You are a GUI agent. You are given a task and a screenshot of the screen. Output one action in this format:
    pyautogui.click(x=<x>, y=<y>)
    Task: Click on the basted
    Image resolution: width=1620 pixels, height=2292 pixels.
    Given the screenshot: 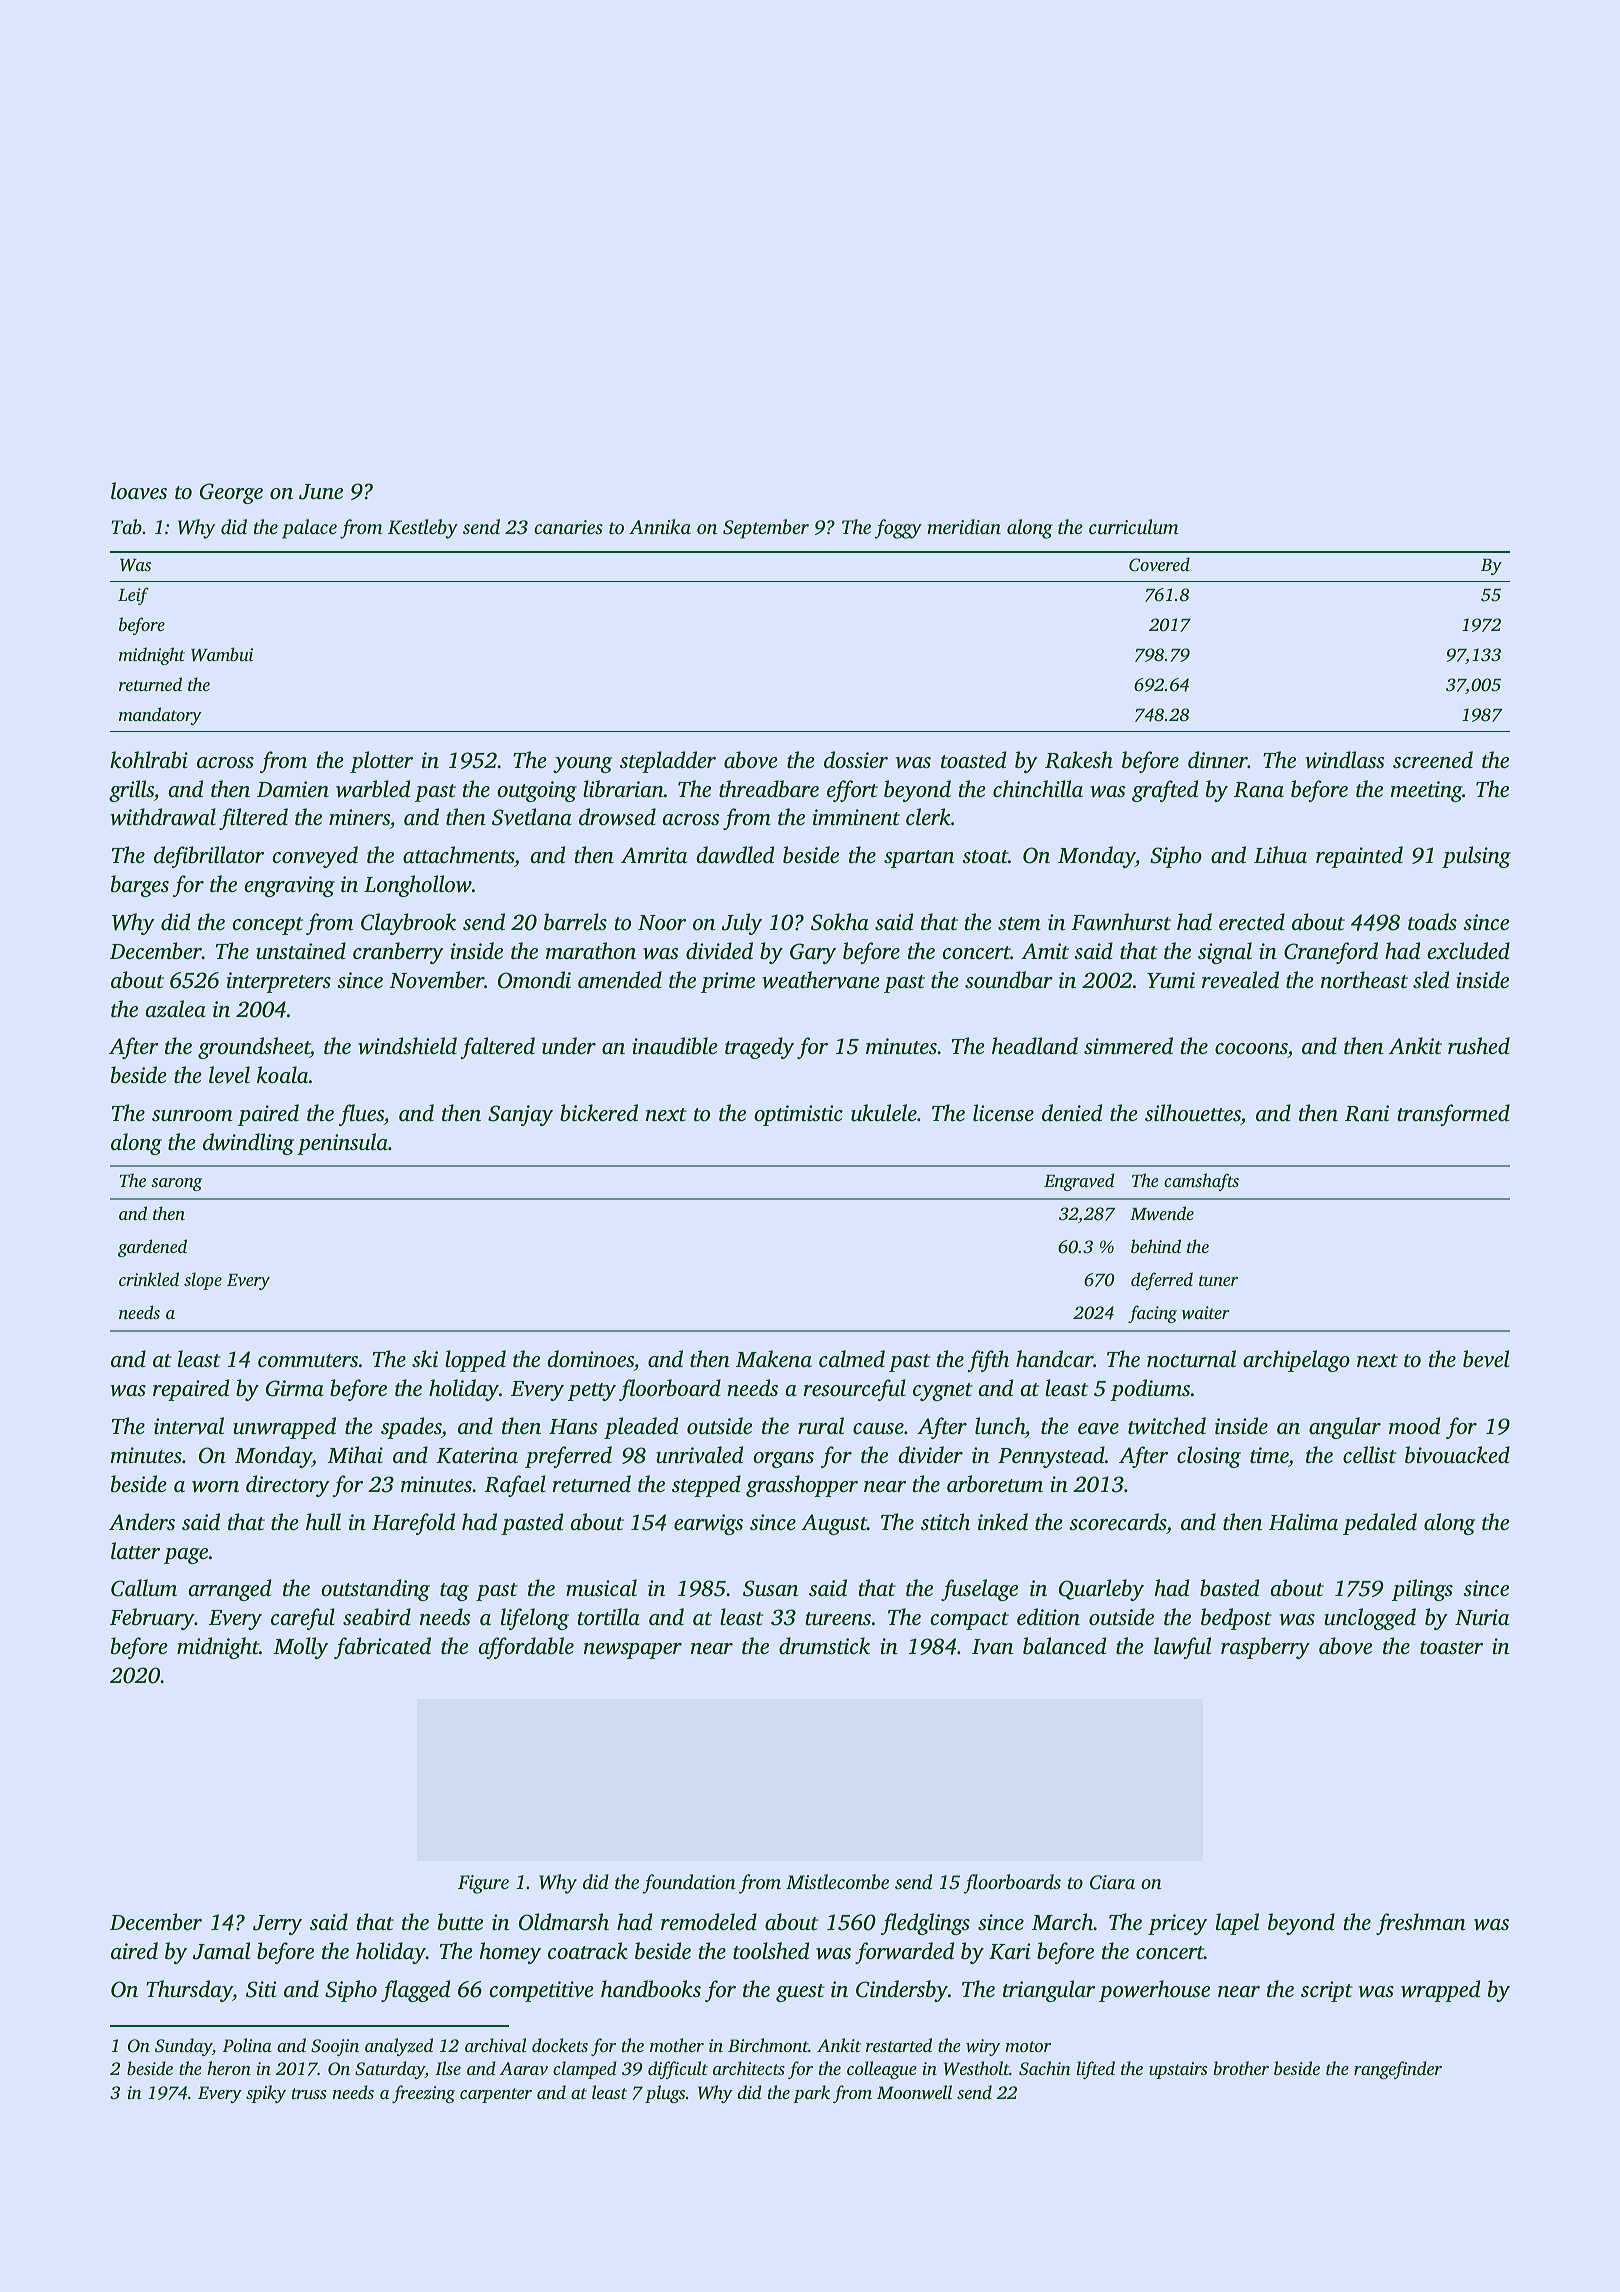 What is the action you would take?
    pyautogui.click(x=1229, y=1587)
